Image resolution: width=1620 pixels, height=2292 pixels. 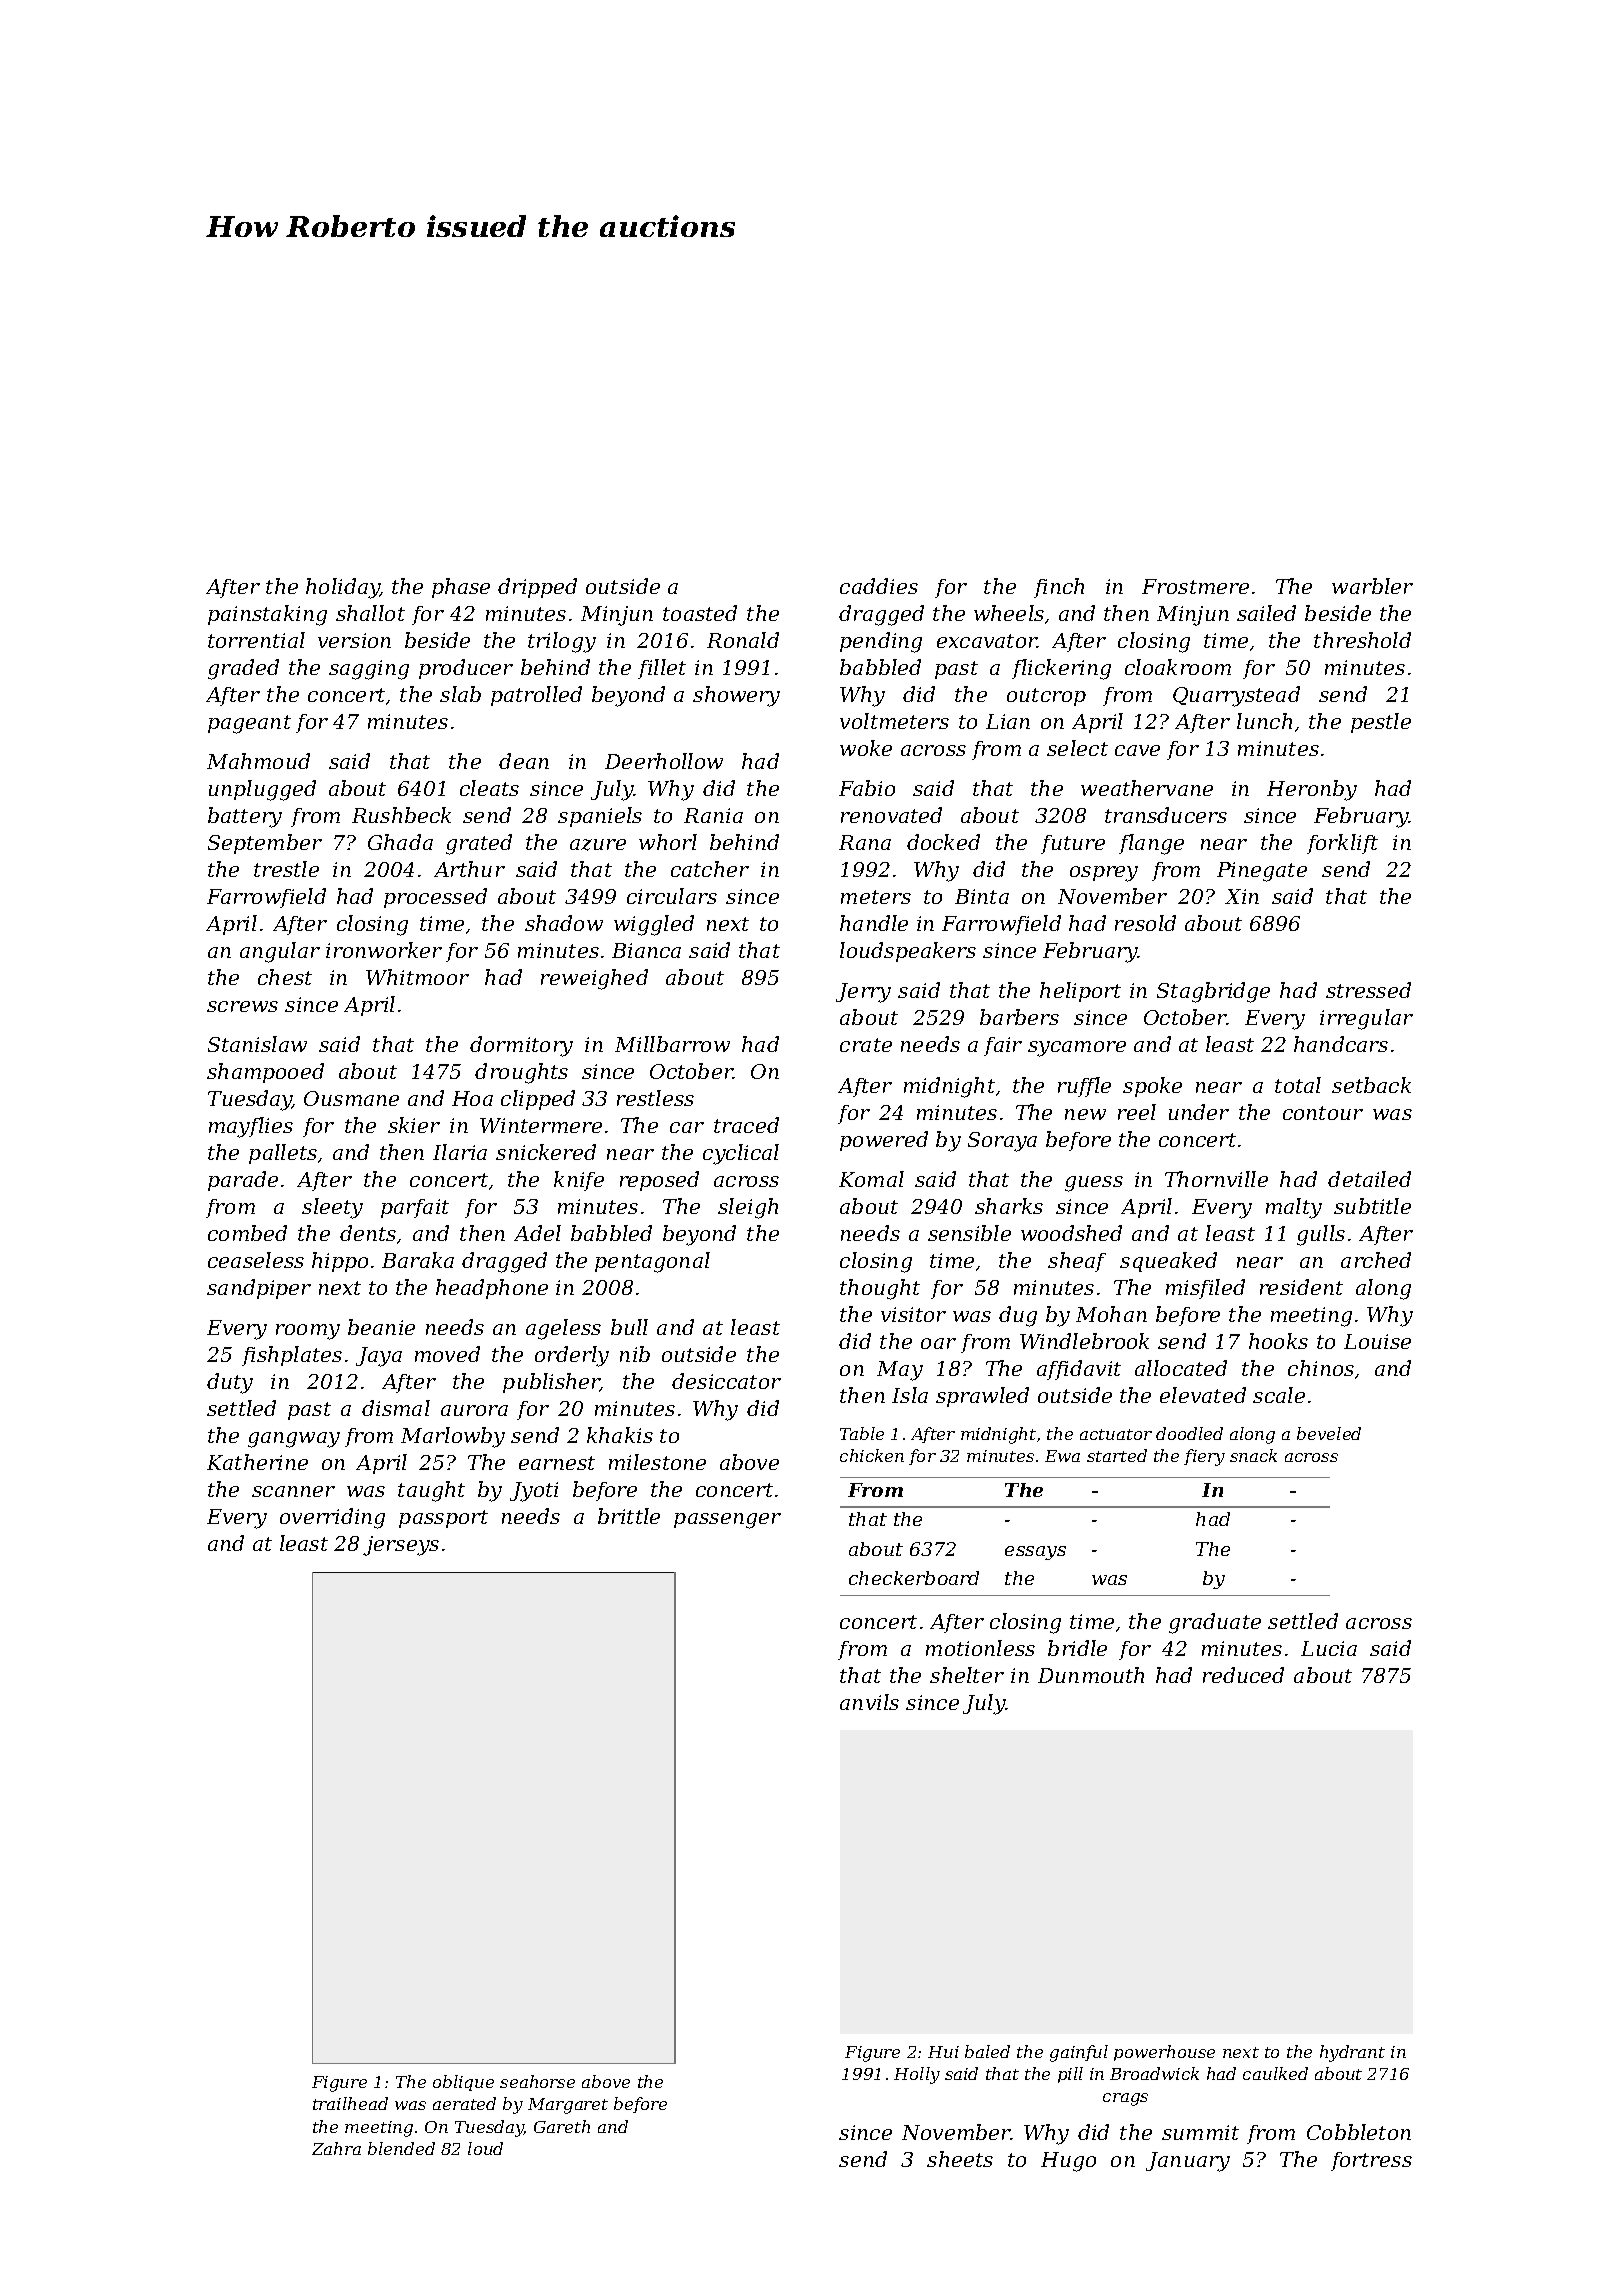 I want to click on showery, so click(x=736, y=696).
